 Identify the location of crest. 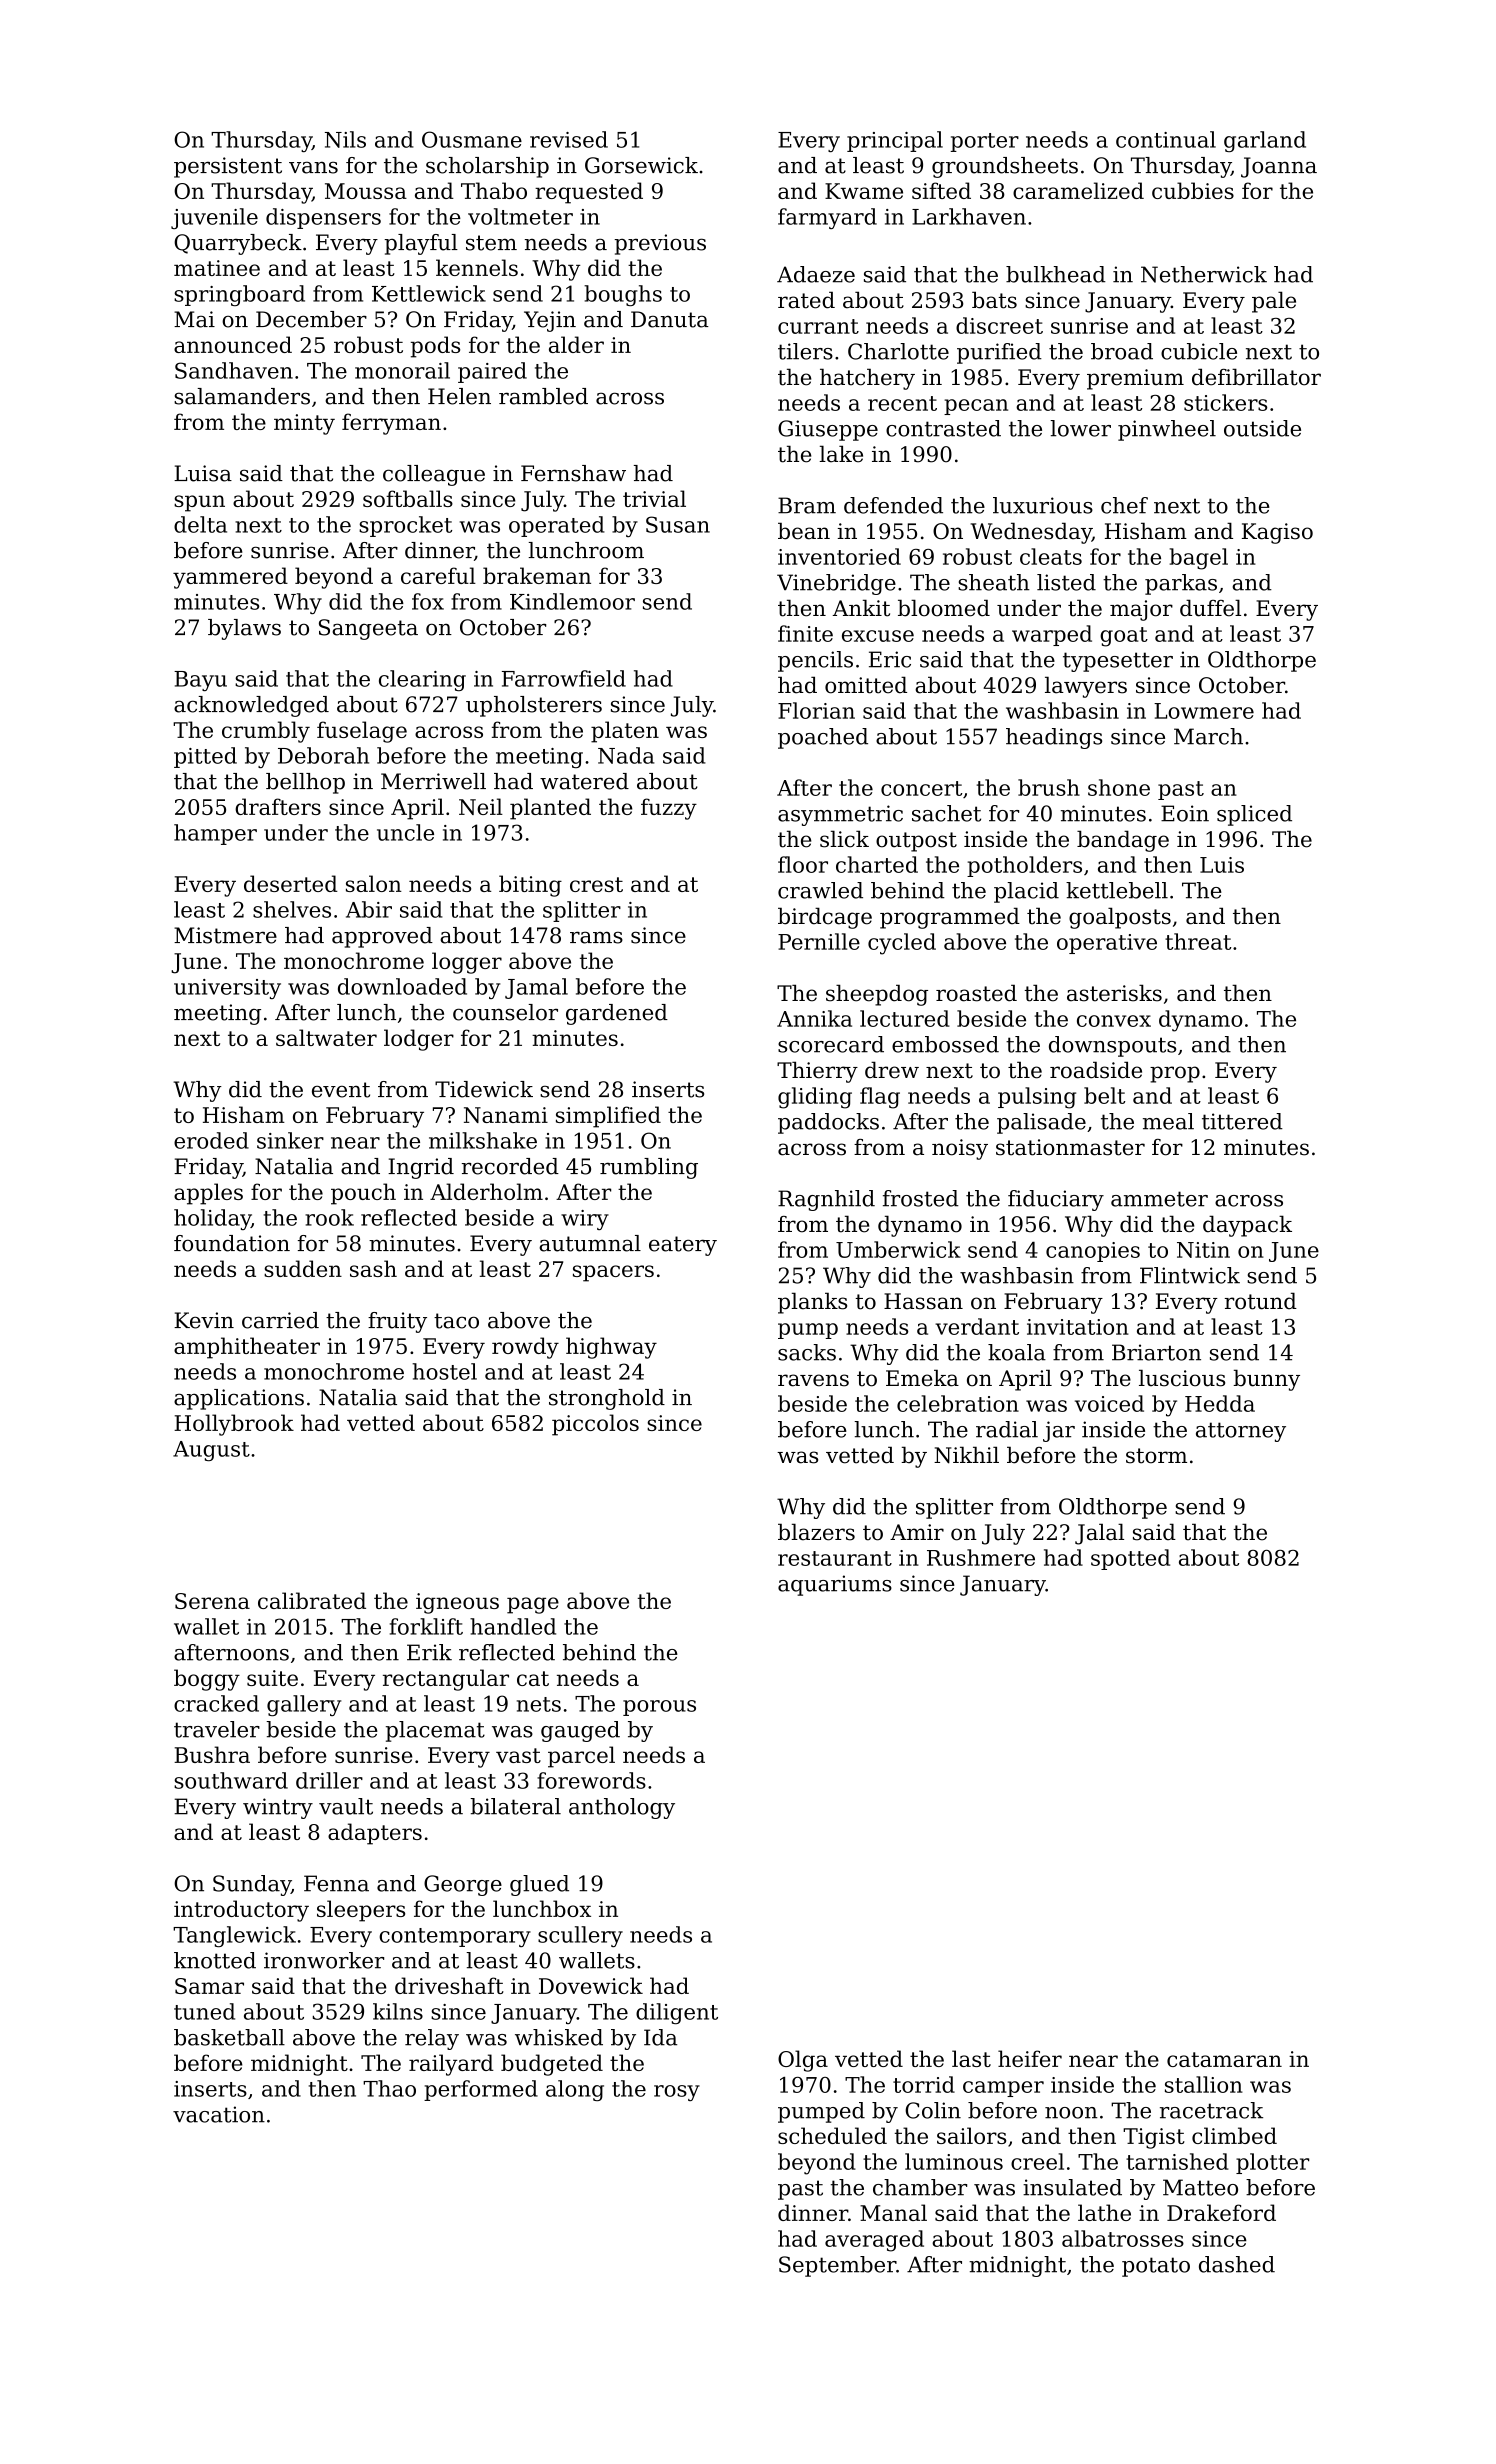
(596, 884).
